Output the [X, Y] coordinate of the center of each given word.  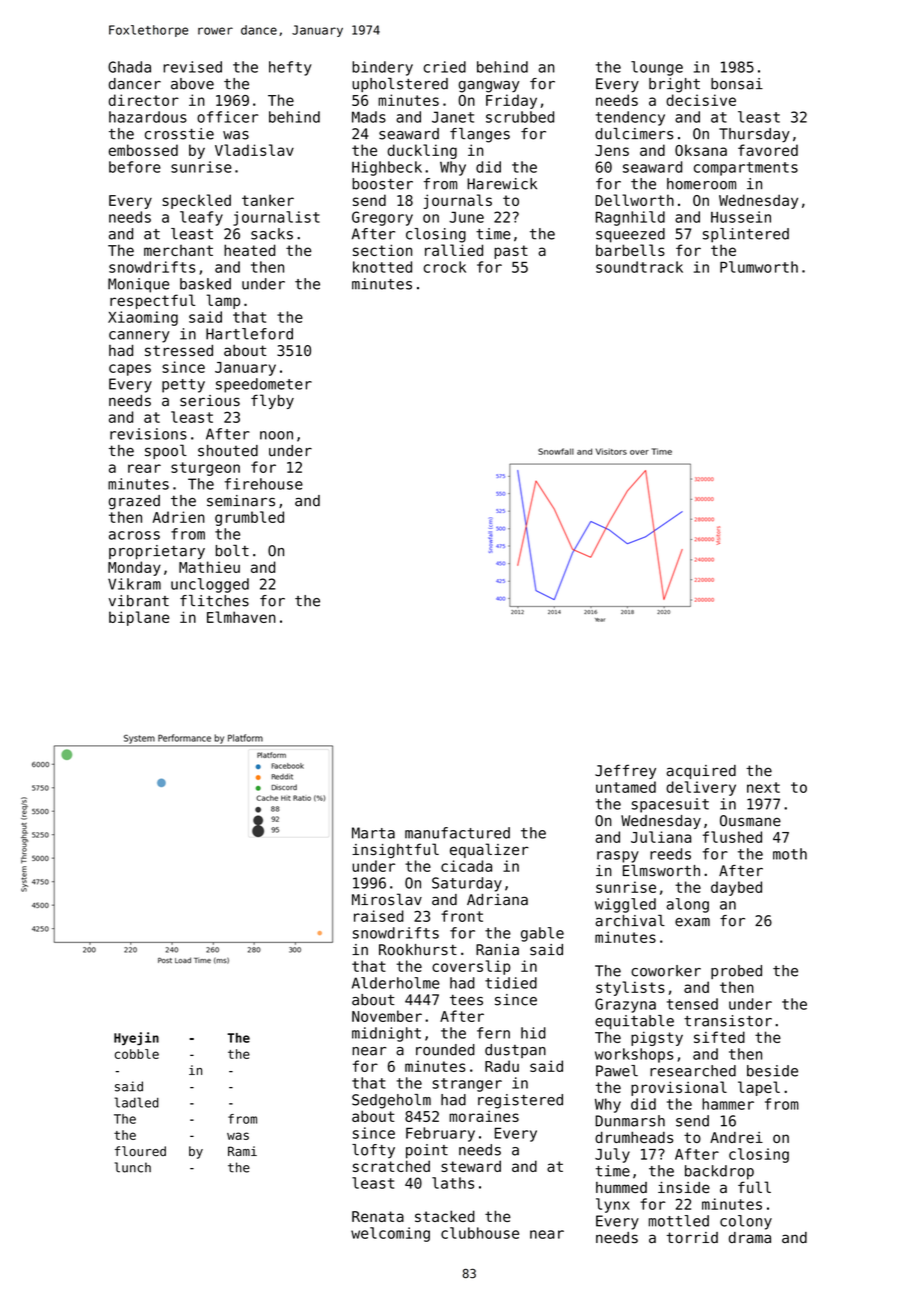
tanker [268, 200]
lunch [133, 1167]
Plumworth [759, 267]
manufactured [457, 833]
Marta [373, 833]
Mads [369, 117]
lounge [657, 68]
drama [750, 1238]
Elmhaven [241, 617]
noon [276, 435]
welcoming [390, 1234]
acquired [701, 772]
